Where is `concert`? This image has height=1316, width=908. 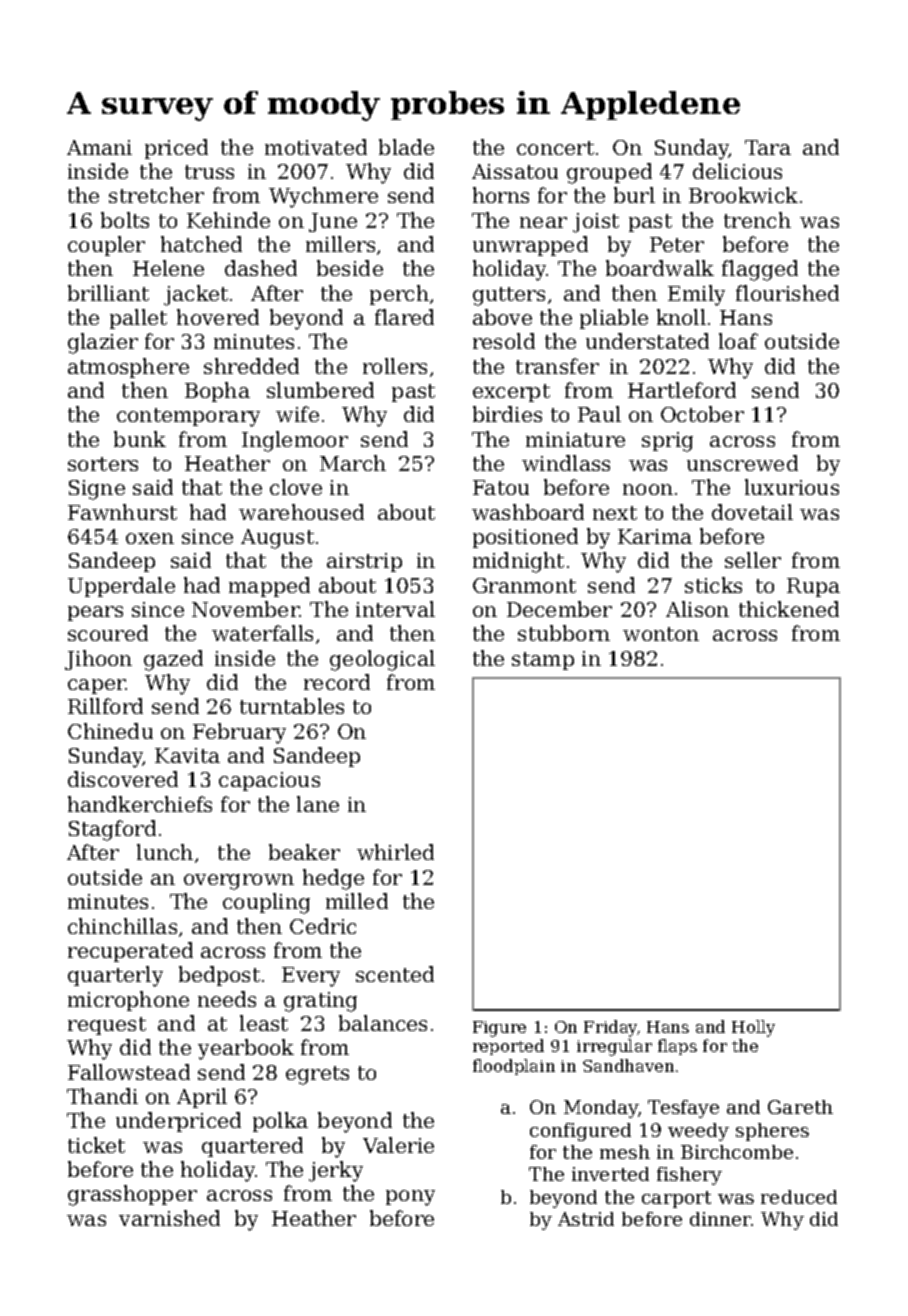
concert is located at coordinates (555, 148).
